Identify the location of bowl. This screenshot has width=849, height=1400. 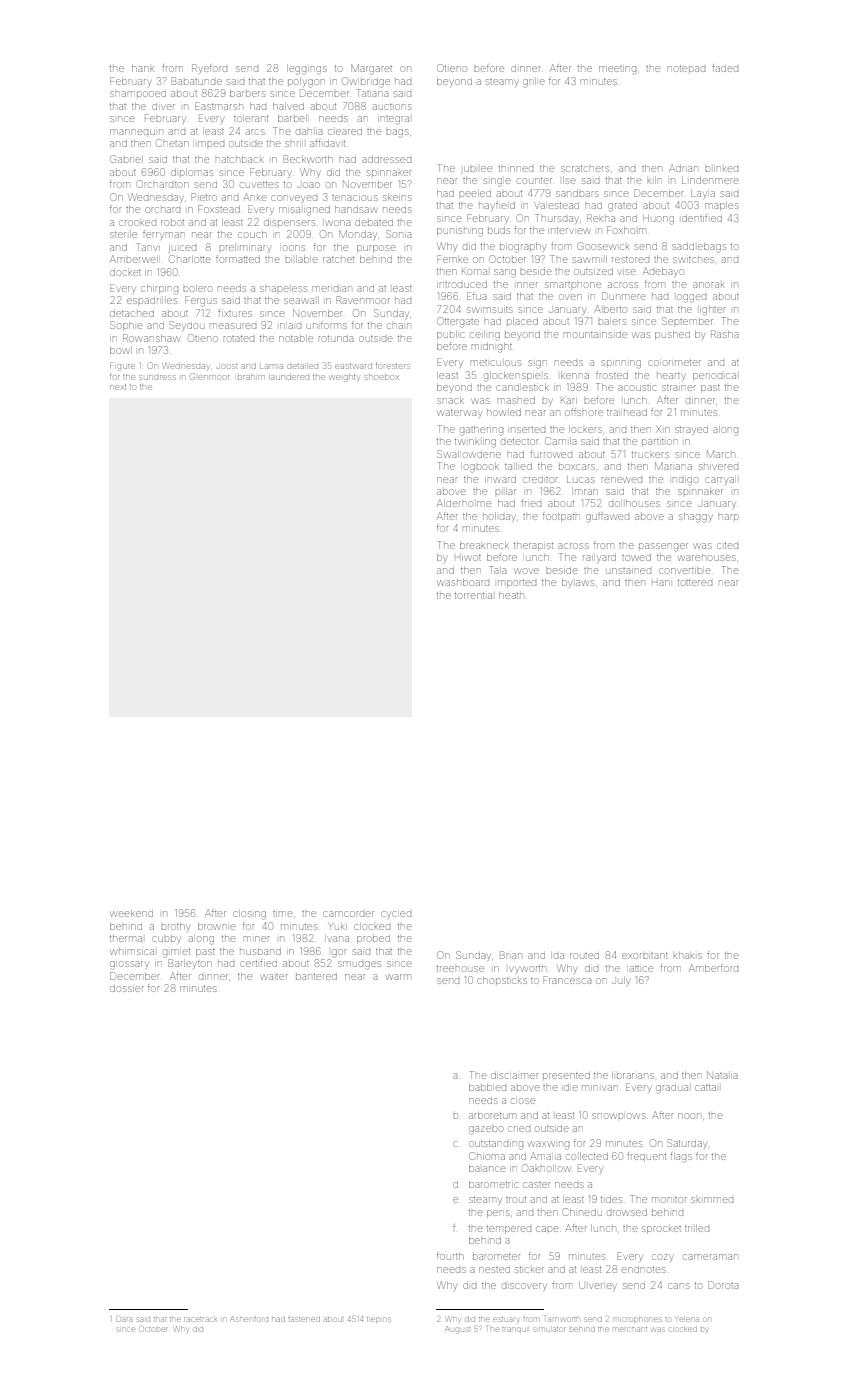
(121, 350).
